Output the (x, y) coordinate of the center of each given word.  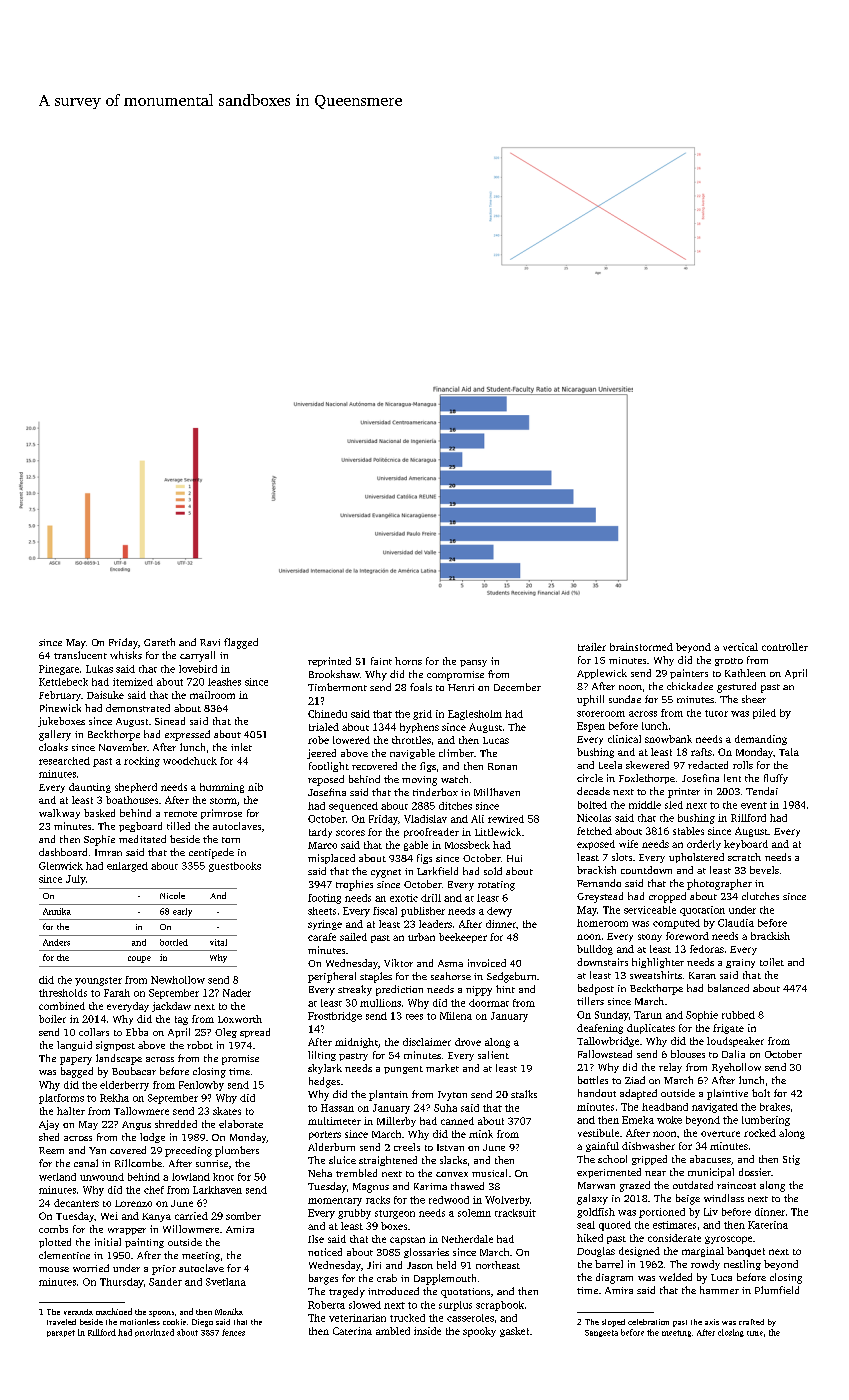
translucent (80, 655)
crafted (751, 1322)
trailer (592, 647)
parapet (61, 1333)
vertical (740, 647)
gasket (514, 1332)
